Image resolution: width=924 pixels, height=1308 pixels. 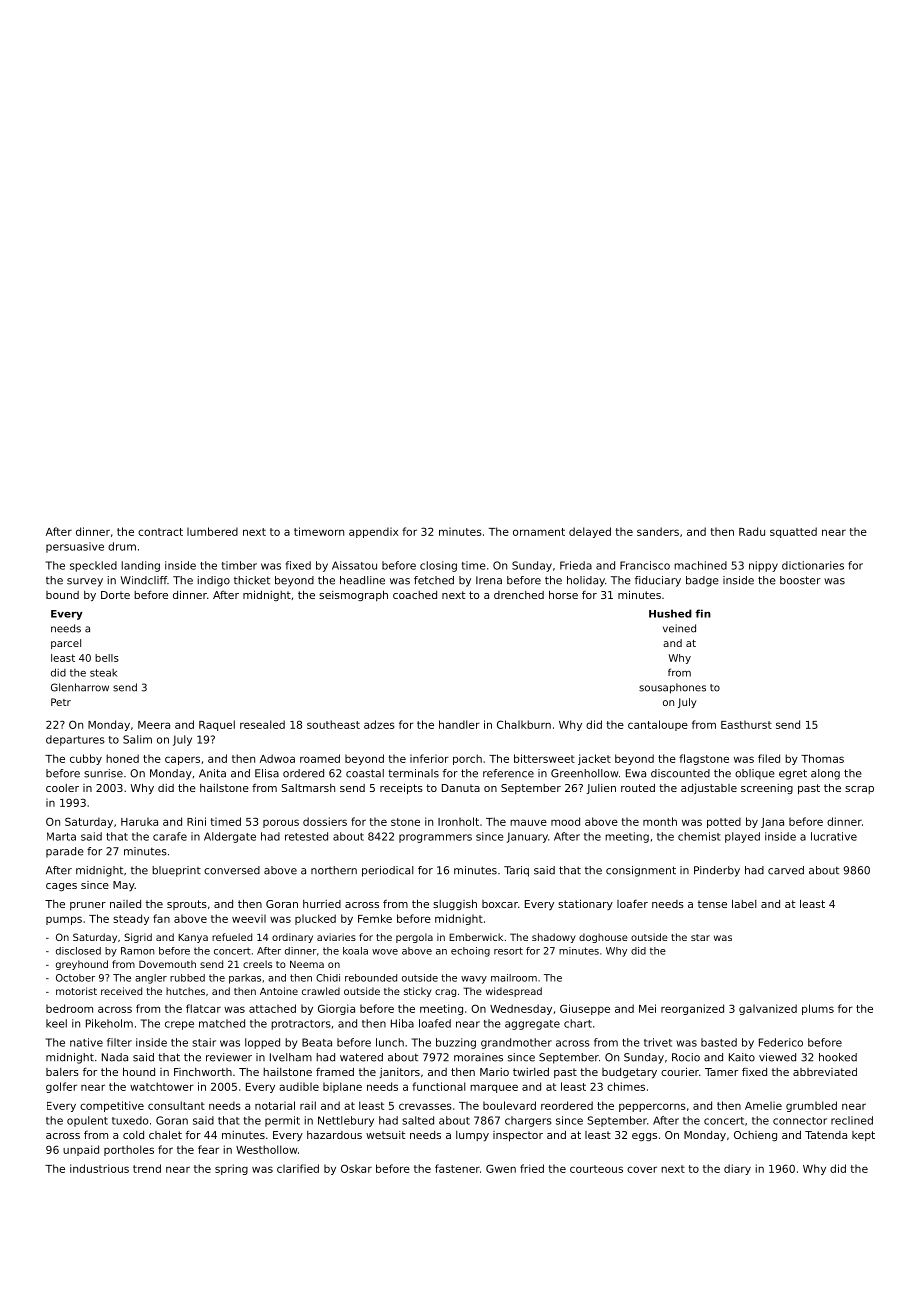 I want to click on Tariq, so click(x=516, y=871).
